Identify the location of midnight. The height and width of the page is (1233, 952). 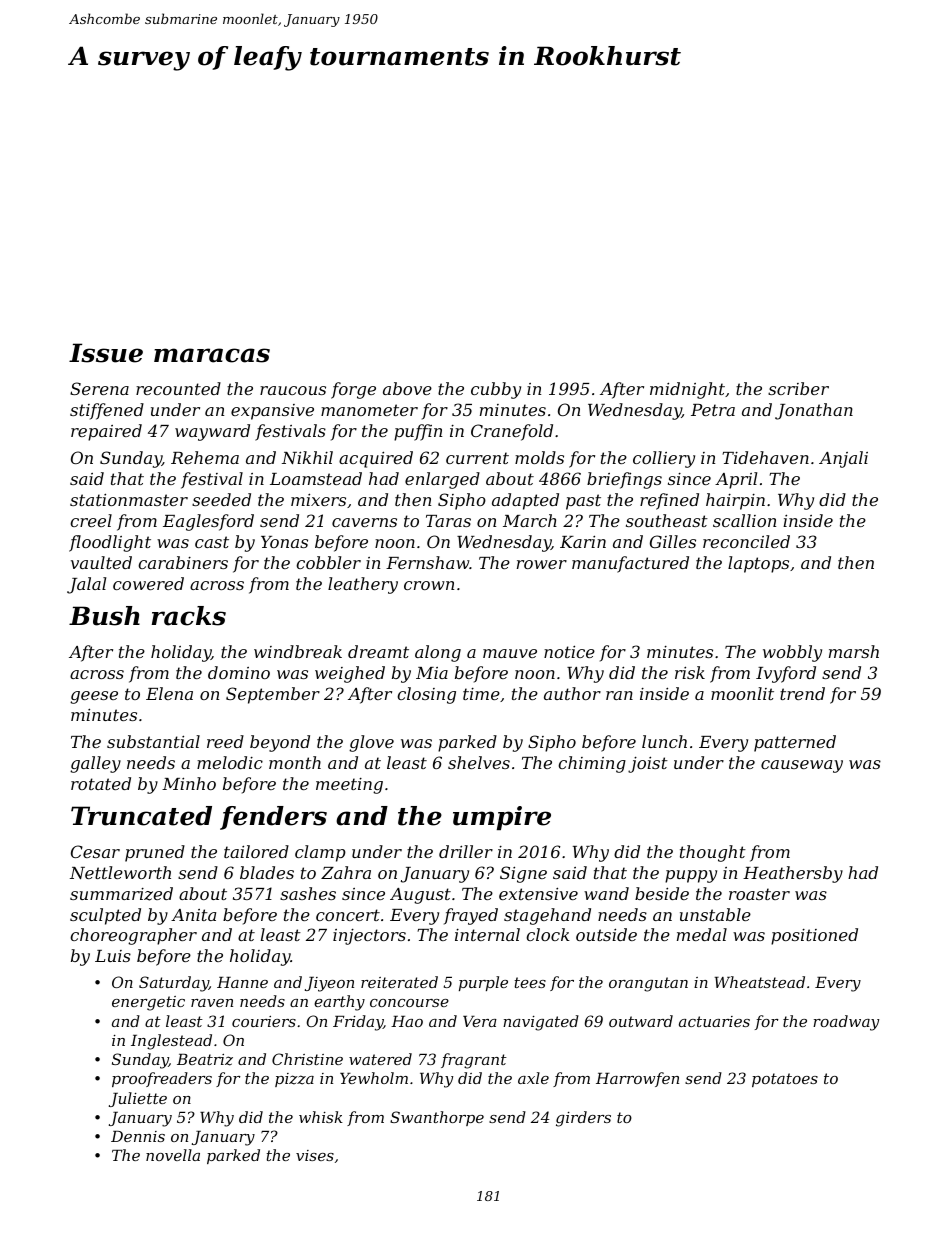
(687, 390).
